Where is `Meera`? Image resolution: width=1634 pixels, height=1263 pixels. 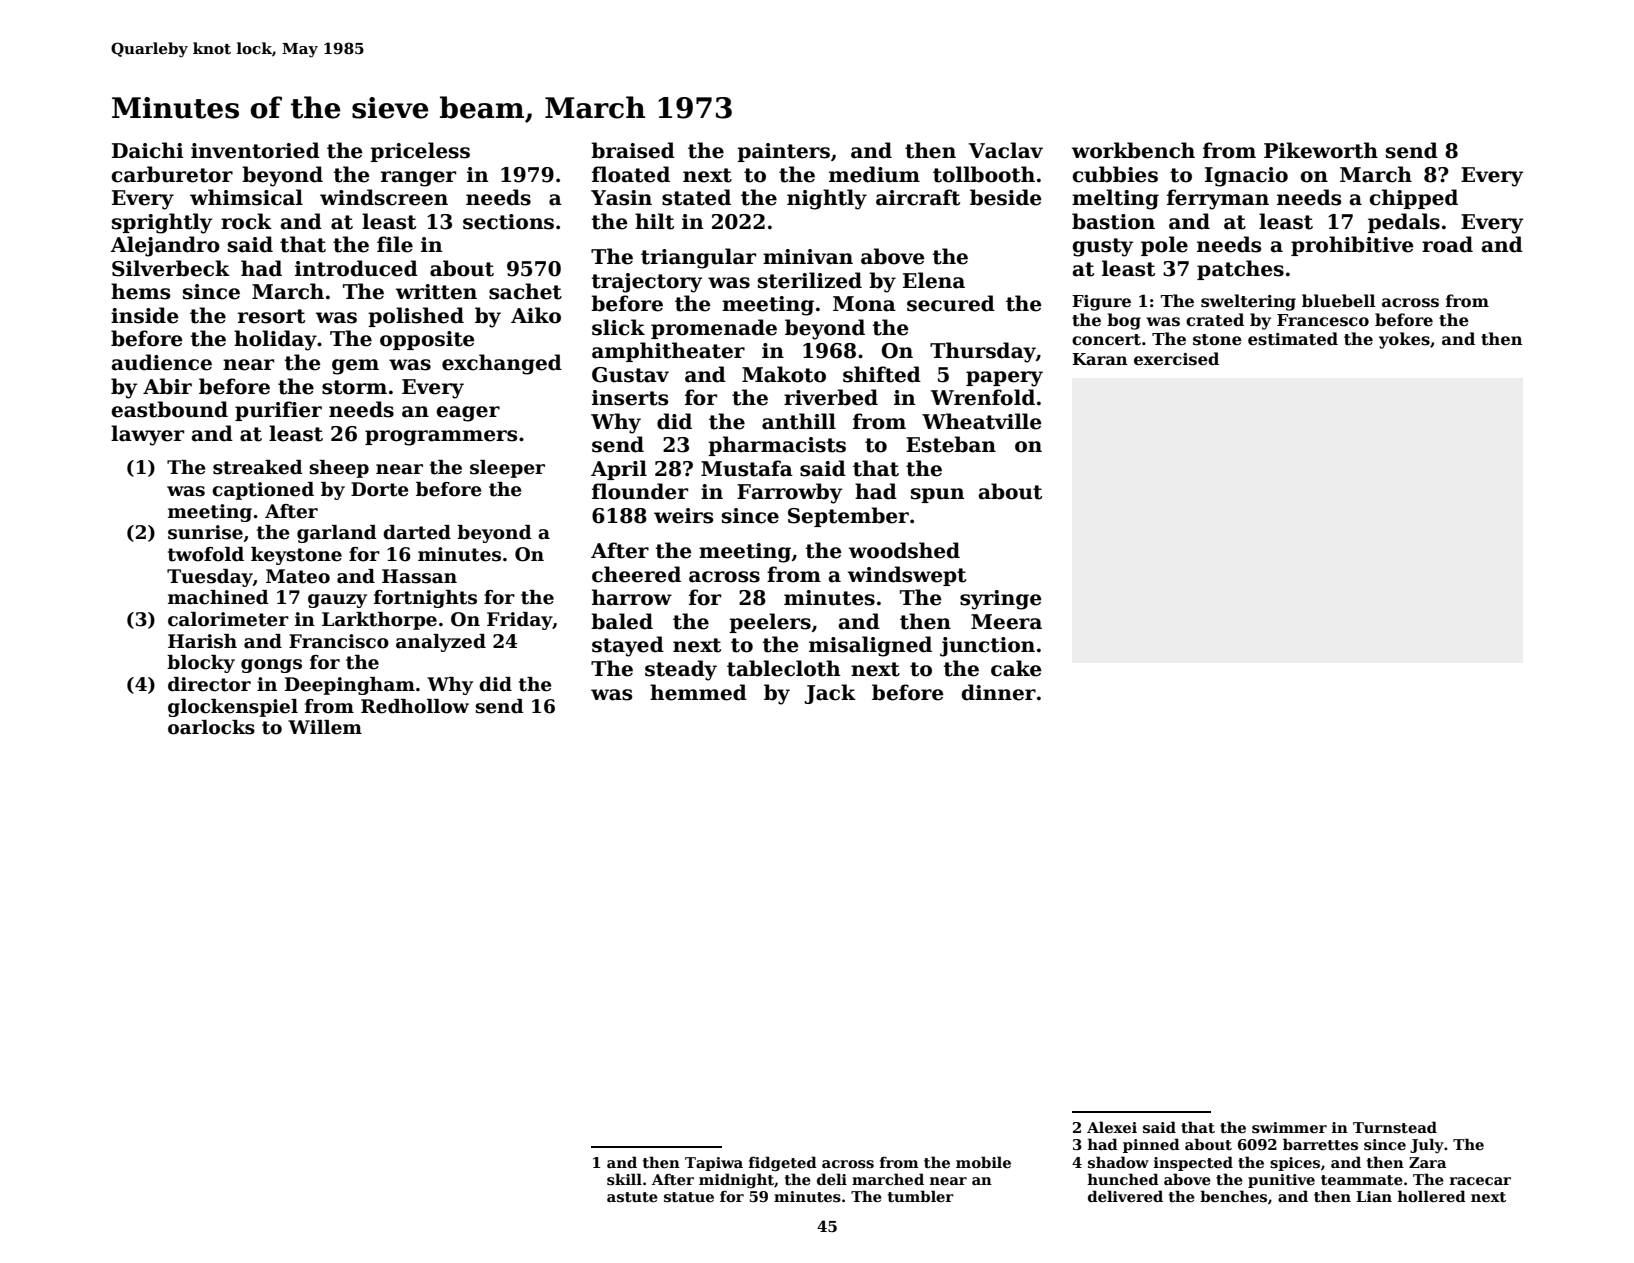 Meera is located at coordinates (1006, 622).
